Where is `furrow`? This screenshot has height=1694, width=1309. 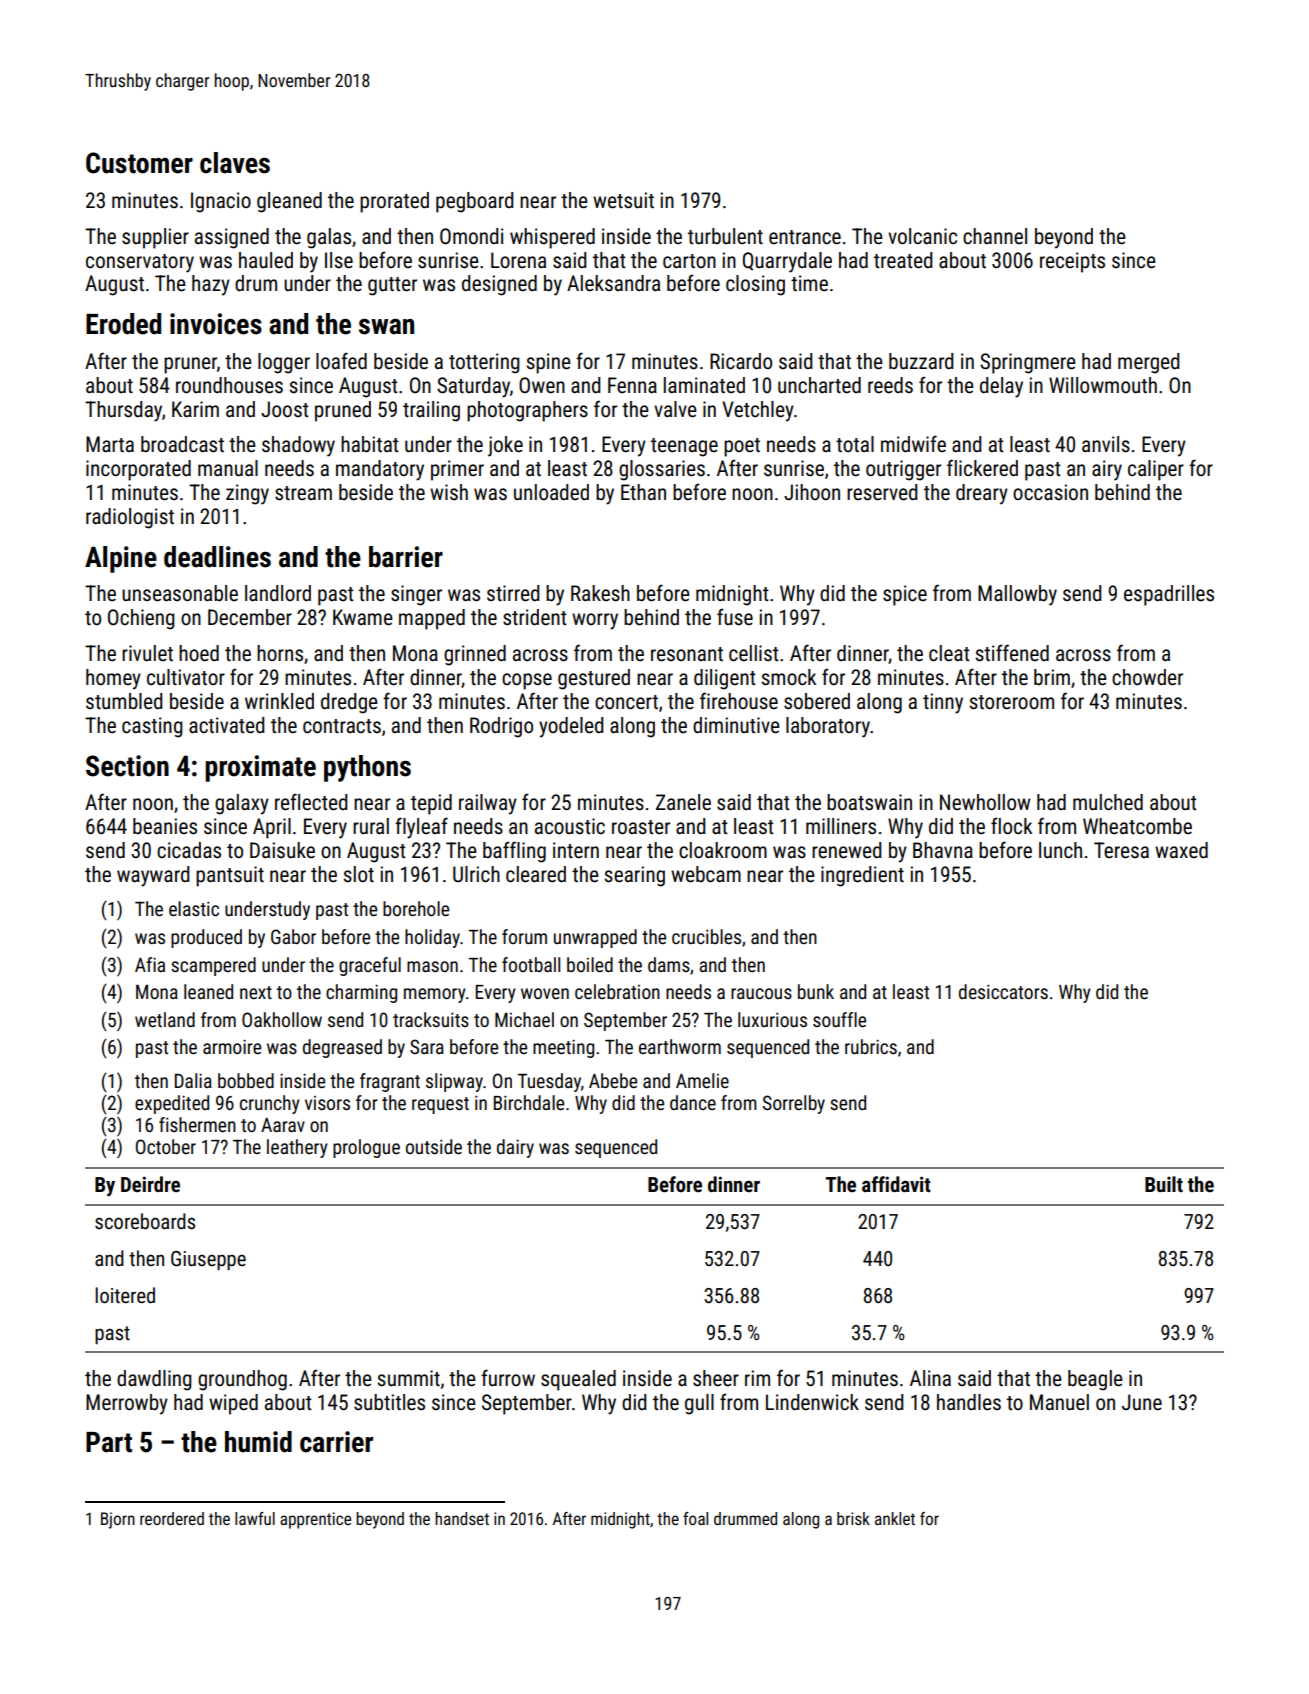 furrow is located at coordinates (508, 1377).
